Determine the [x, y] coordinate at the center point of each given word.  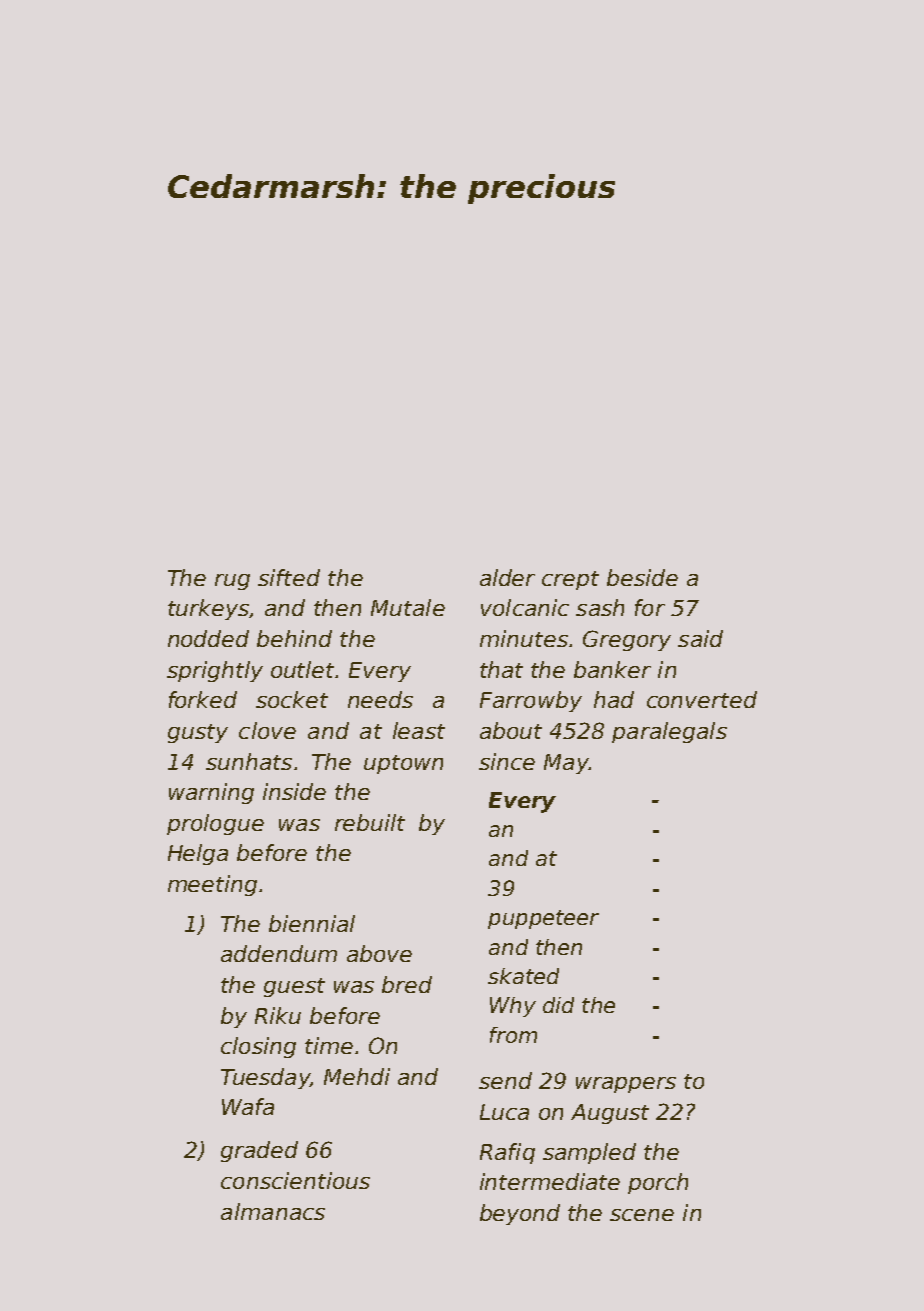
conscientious [295, 1180]
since [507, 761]
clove [267, 730]
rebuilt [370, 822]
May [566, 764]
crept [570, 580]
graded [259, 1151]
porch [658, 1183]
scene [642, 1215]
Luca [504, 1112]
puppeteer [543, 919]
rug [232, 582]
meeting [212, 885]
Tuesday [265, 1078]
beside [642, 577]
